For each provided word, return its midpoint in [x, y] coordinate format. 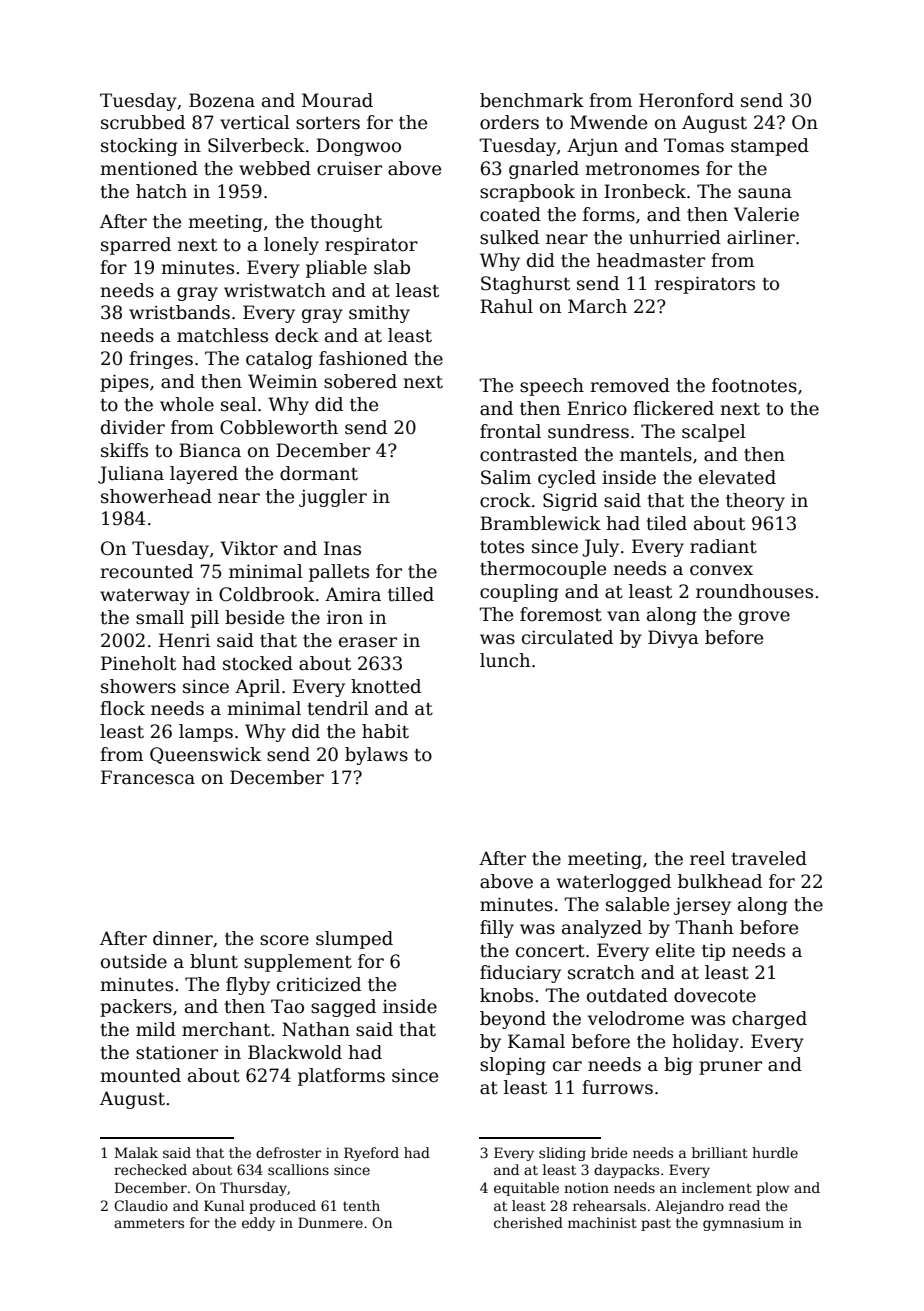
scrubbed [143, 122]
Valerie [766, 214]
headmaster [651, 260]
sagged [343, 1008]
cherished [528, 1222]
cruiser [349, 169]
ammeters [149, 1223]
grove [764, 618]
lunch [505, 660]
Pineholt [138, 663]
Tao [287, 1006]
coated [510, 214]
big [678, 1066]
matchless [222, 335]
